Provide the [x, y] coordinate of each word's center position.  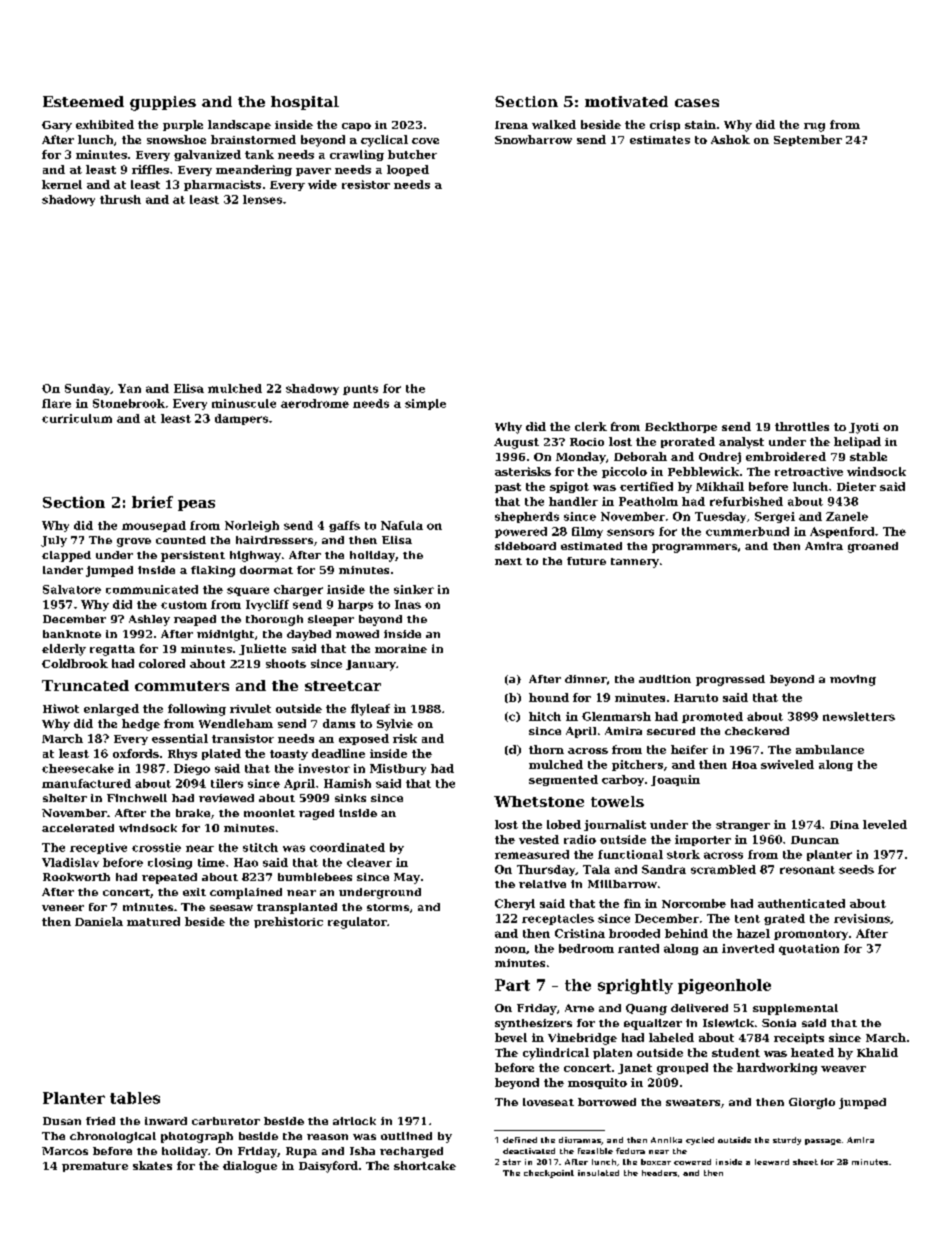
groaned [873, 547]
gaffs [344, 526]
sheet [805, 1162]
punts [360, 390]
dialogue [250, 1167]
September [808, 140]
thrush [120, 199]
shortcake [425, 1165]
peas [196, 505]
